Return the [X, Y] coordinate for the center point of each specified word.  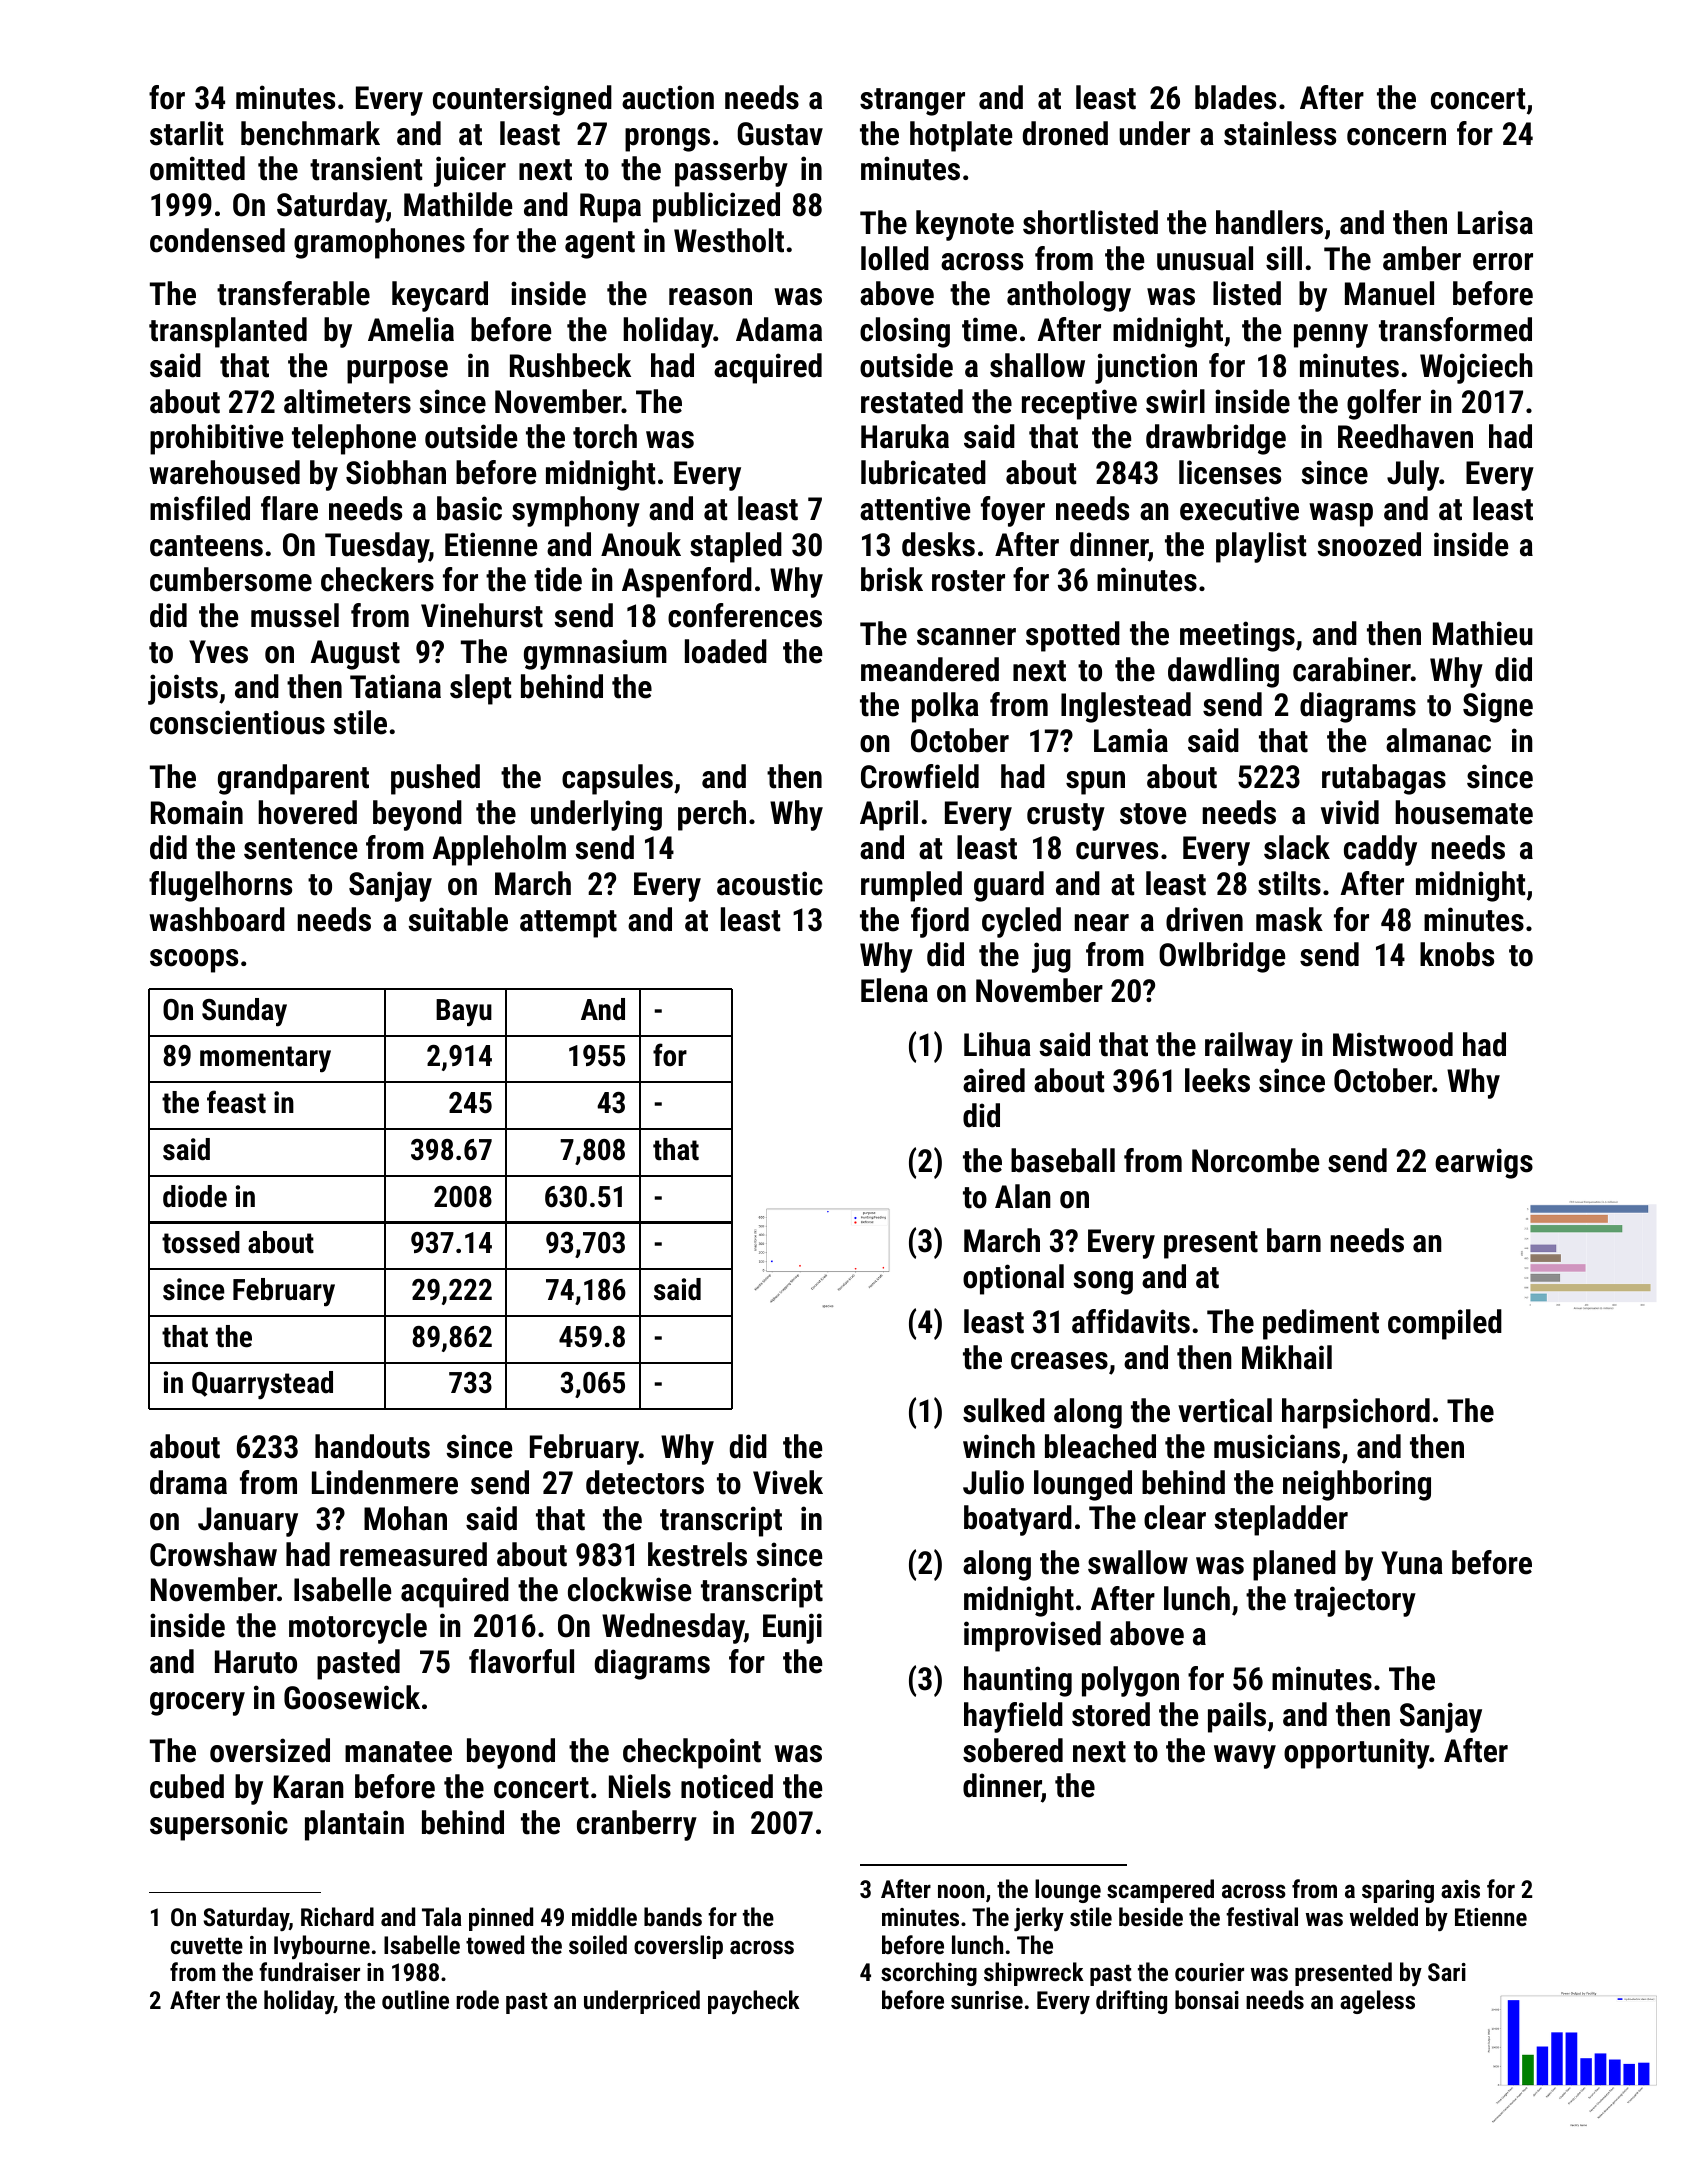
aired [994, 1080]
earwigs [1484, 1163]
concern [1396, 137]
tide [558, 579]
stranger [912, 102]
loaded [726, 651]
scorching [929, 1974]
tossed [201, 1242]
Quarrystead [262, 1385]
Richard [337, 1916]
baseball [1063, 1160]
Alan [1023, 1196]
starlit [186, 133]
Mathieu [1483, 633]
